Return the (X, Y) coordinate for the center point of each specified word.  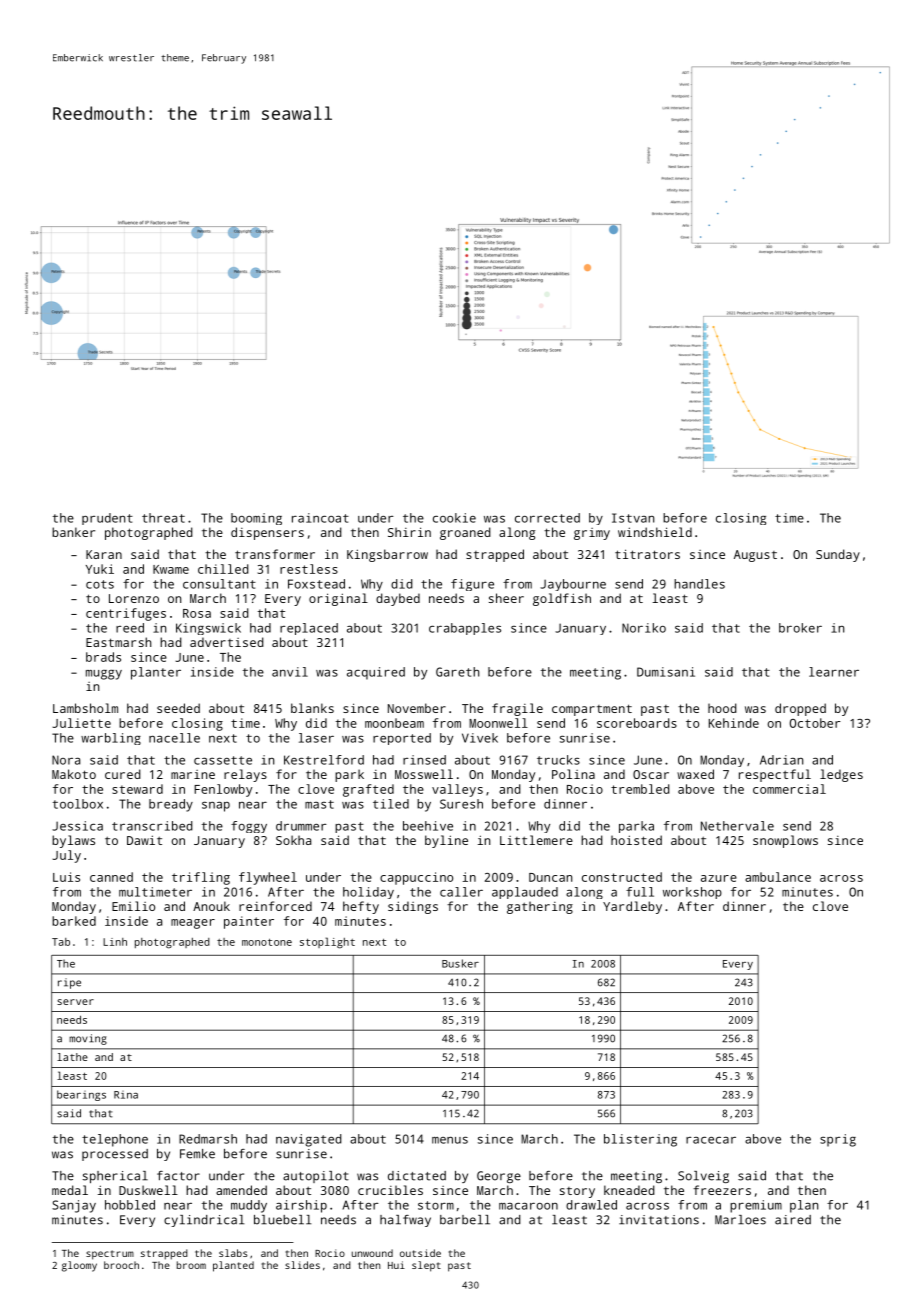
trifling (201, 878)
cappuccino (416, 878)
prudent (107, 519)
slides (302, 1265)
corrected (547, 518)
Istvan (633, 518)
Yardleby (632, 907)
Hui (396, 1265)
